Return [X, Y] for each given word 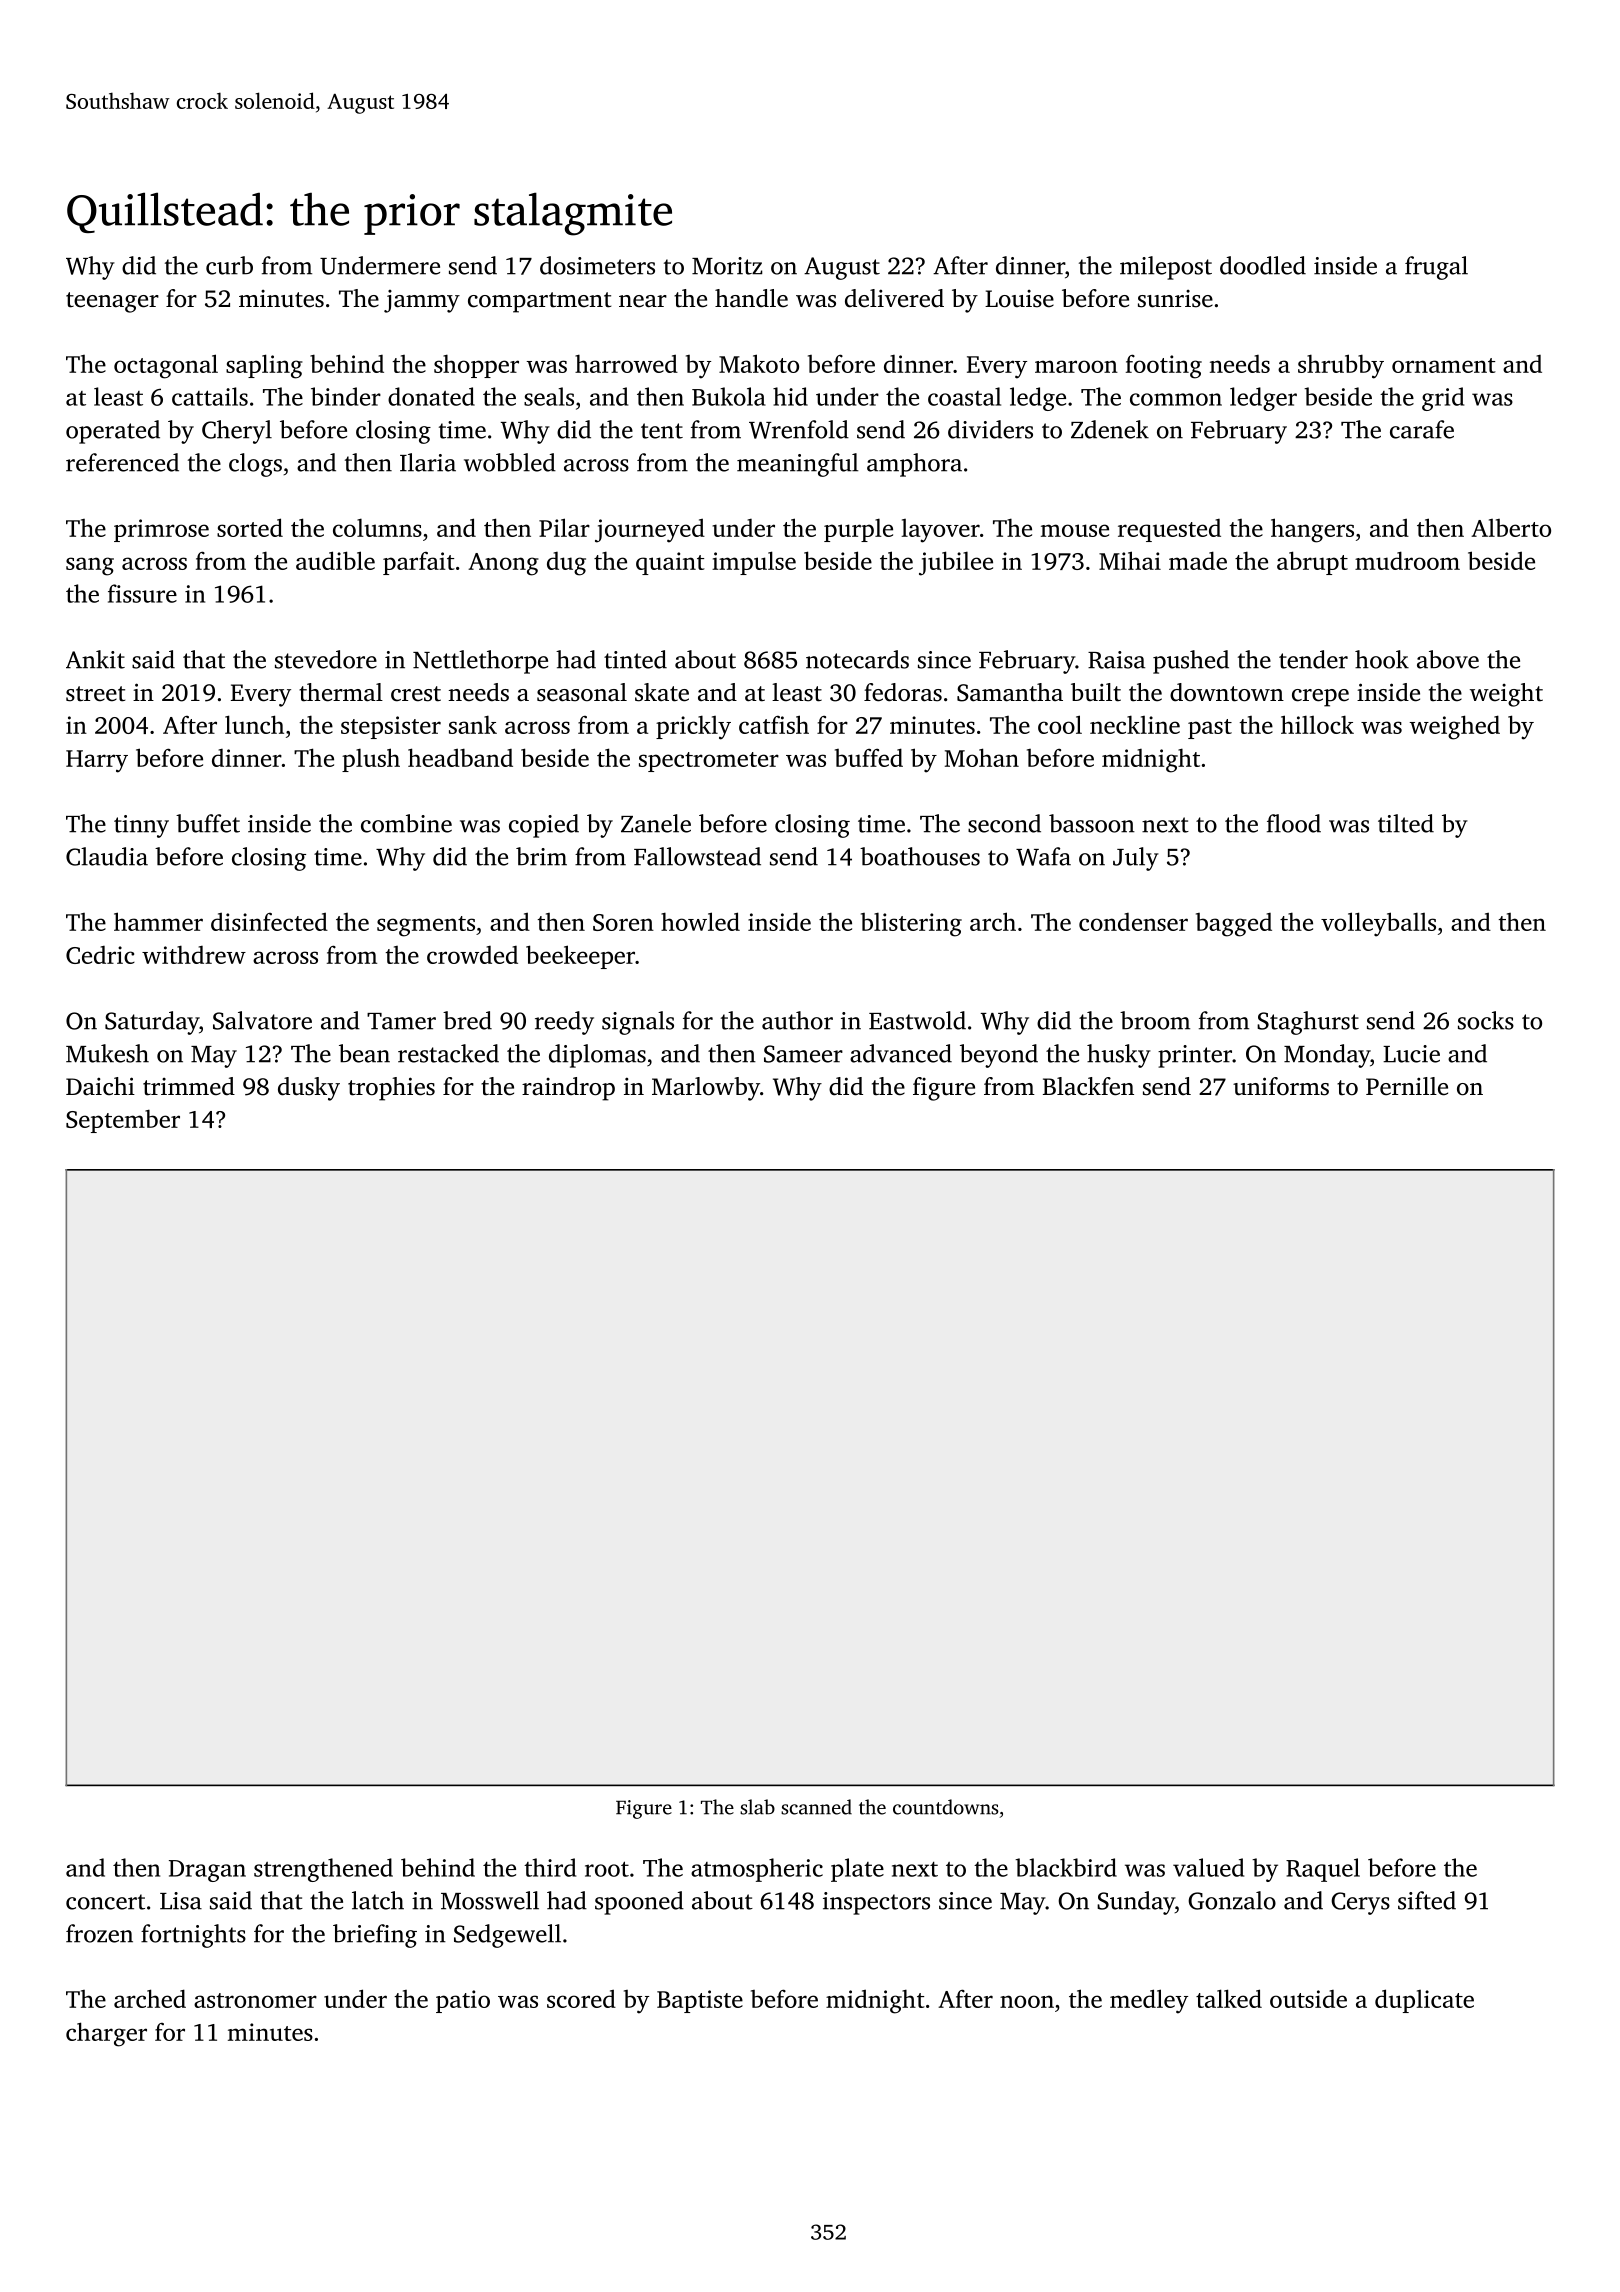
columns [377, 527]
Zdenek [1110, 429]
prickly [693, 727]
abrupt [1312, 563]
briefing [375, 1936]
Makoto [759, 363]
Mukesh [107, 1053]
